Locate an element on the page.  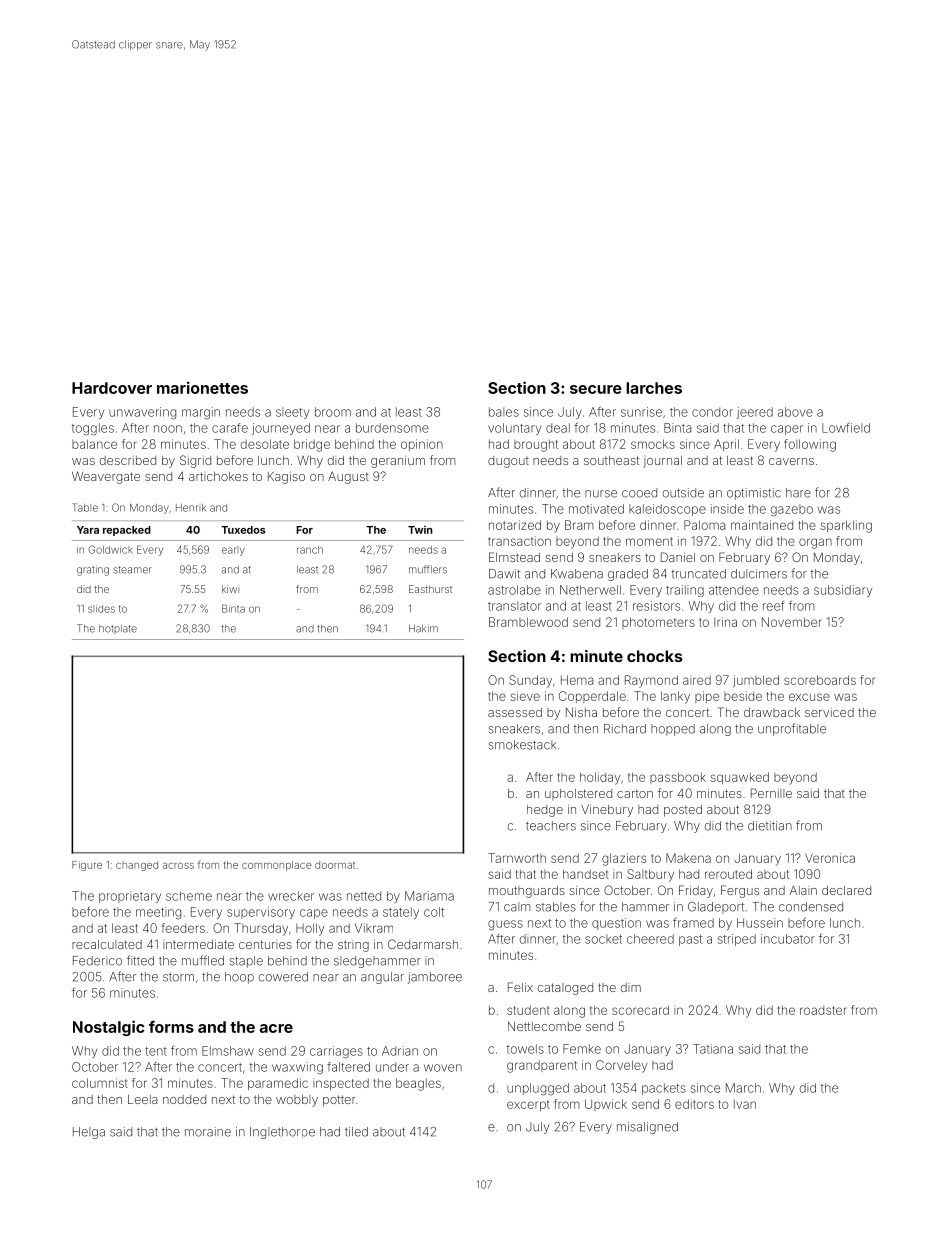
Goldwick is located at coordinates (110, 549).
